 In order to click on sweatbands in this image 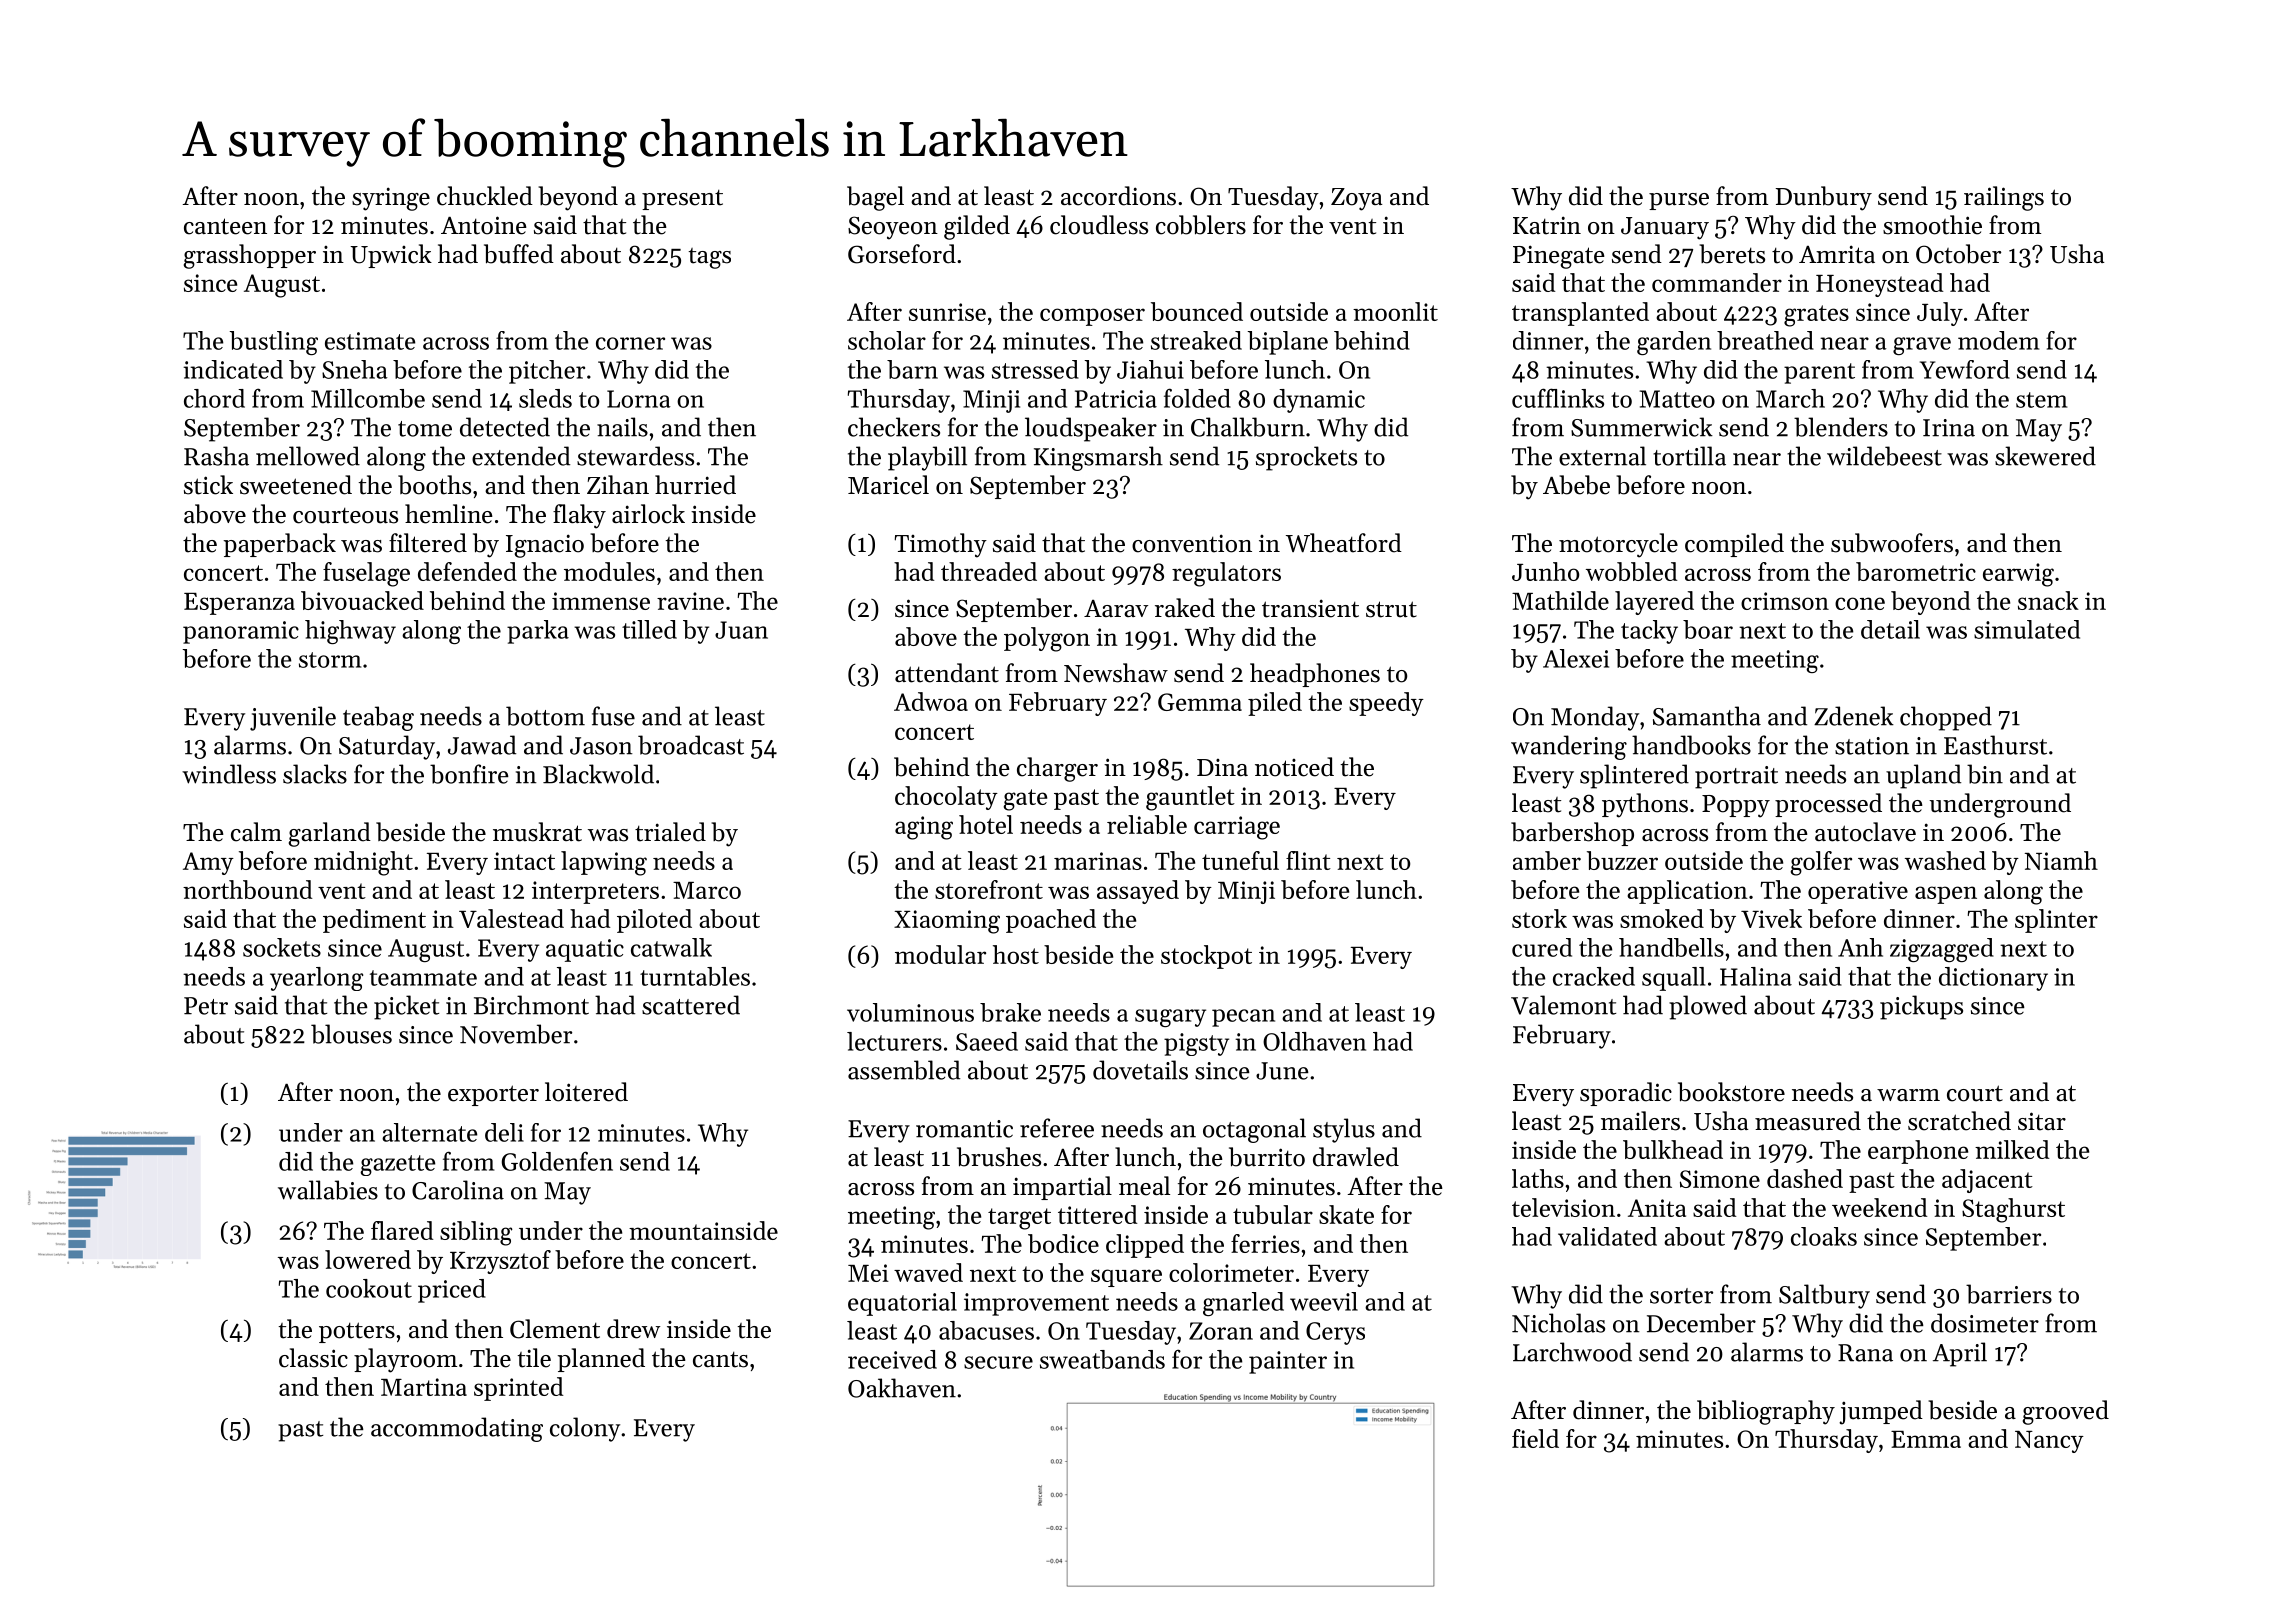, I will do `click(1102, 1359)`.
